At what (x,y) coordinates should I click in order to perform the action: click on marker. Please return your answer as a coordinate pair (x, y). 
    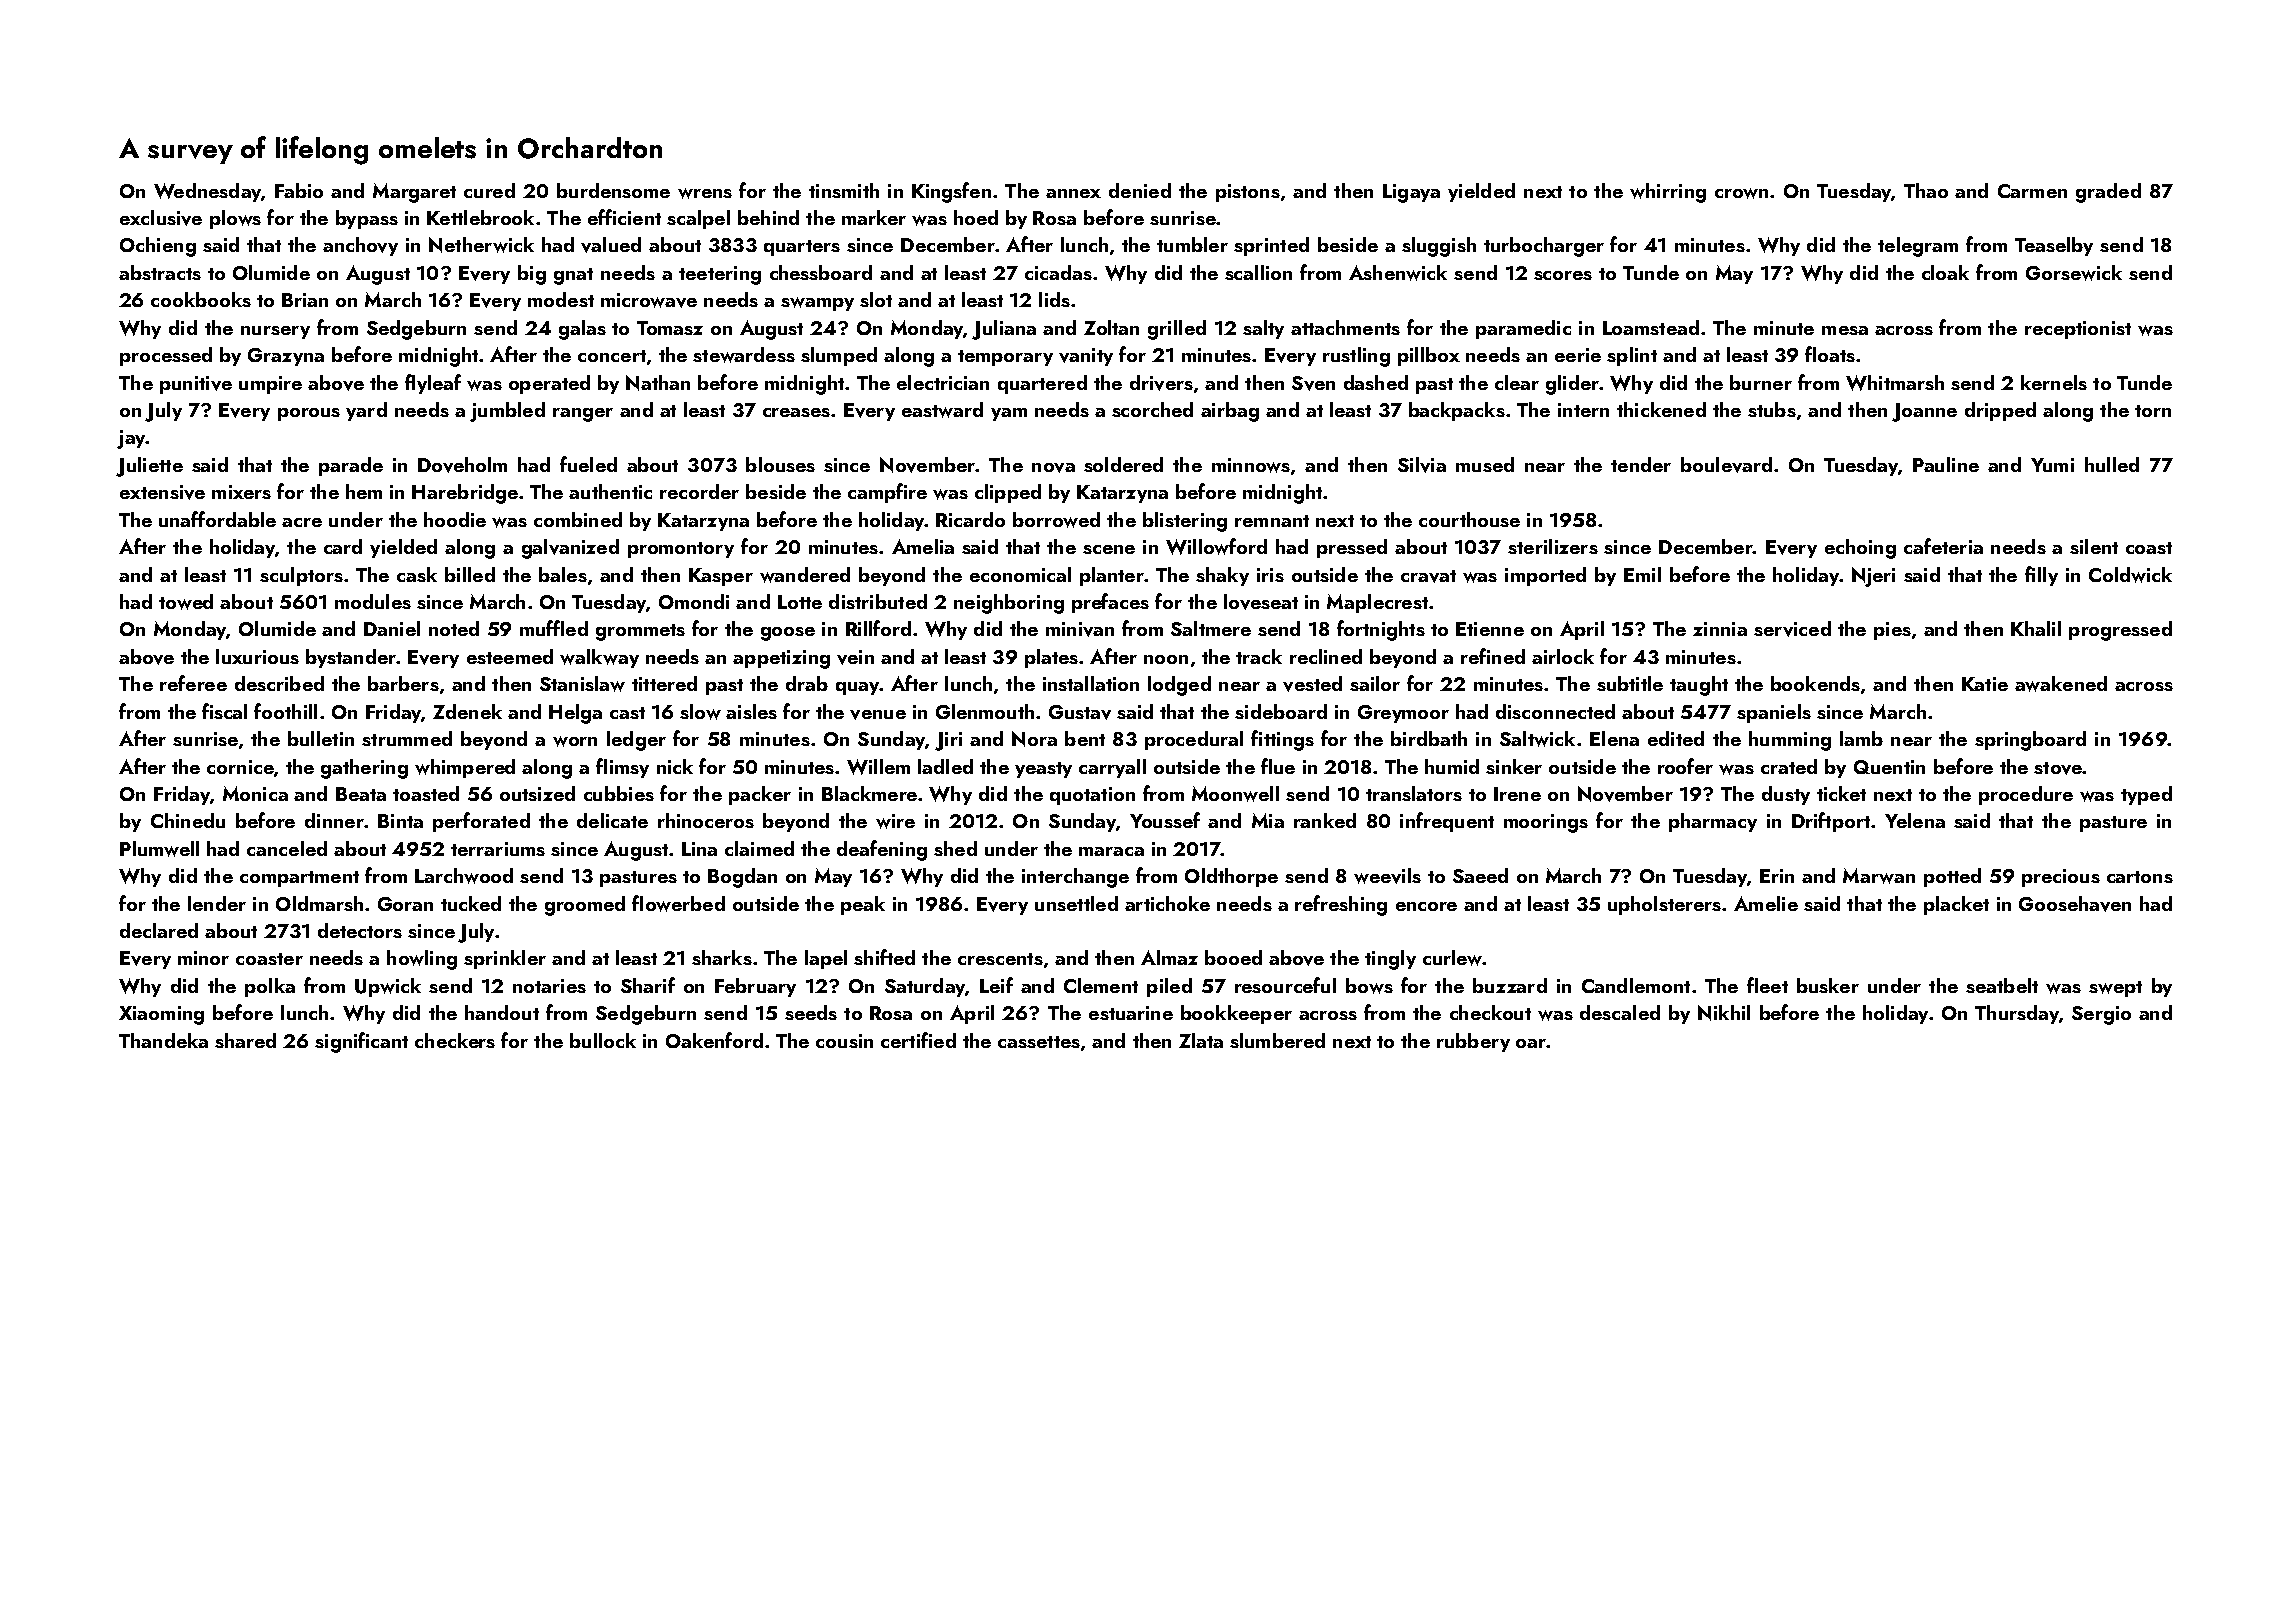
    Looking at the image, I should click on (874, 217).
